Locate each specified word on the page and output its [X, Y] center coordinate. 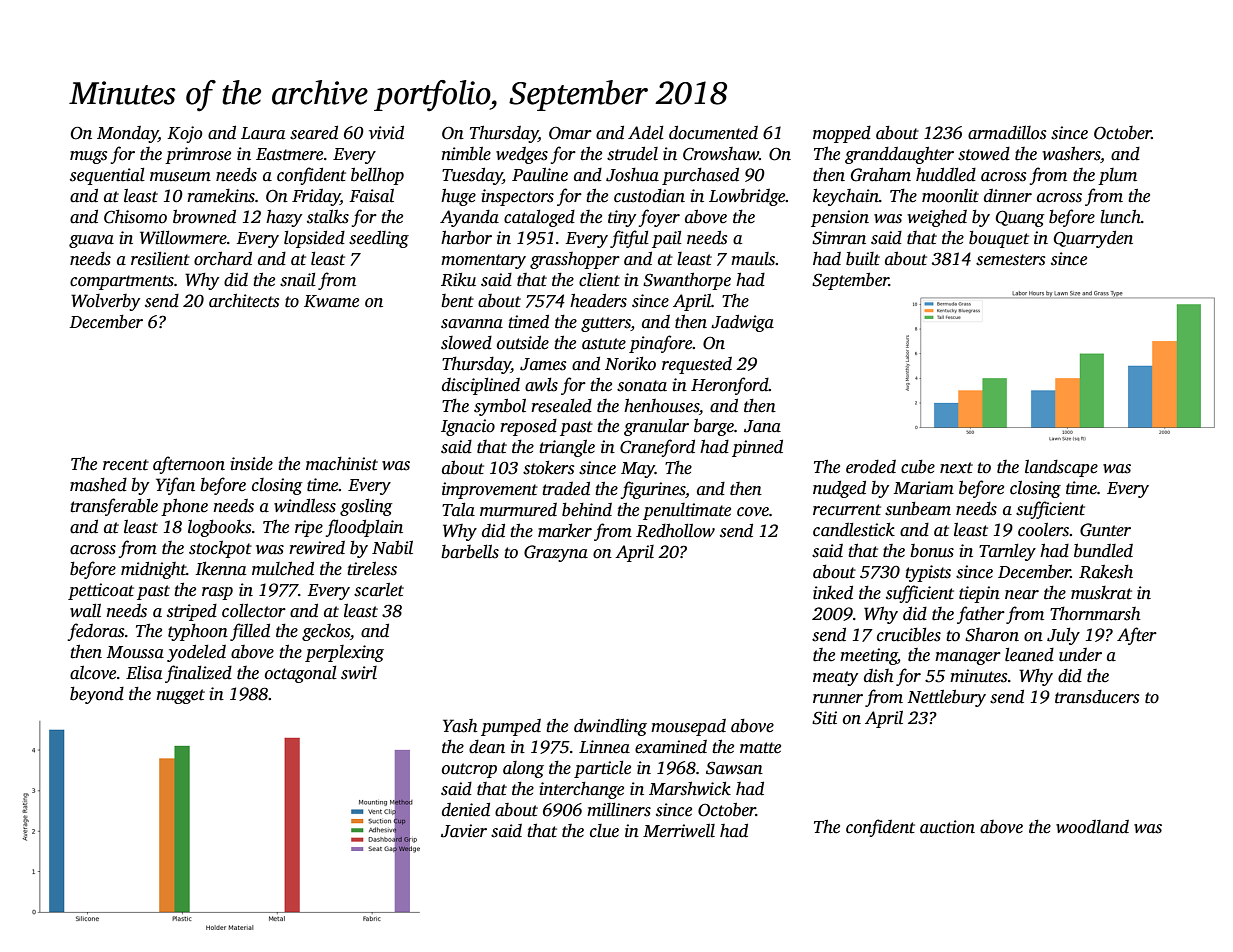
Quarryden [1093, 239]
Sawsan [734, 768]
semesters [1010, 260]
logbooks [219, 528]
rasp [217, 593]
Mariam [924, 488]
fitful [629, 239]
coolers [1043, 530]
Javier [464, 831]
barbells [470, 551]
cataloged [539, 218]
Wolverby [105, 302]
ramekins [221, 196]
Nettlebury [946, 698]
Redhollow [675, 530]
